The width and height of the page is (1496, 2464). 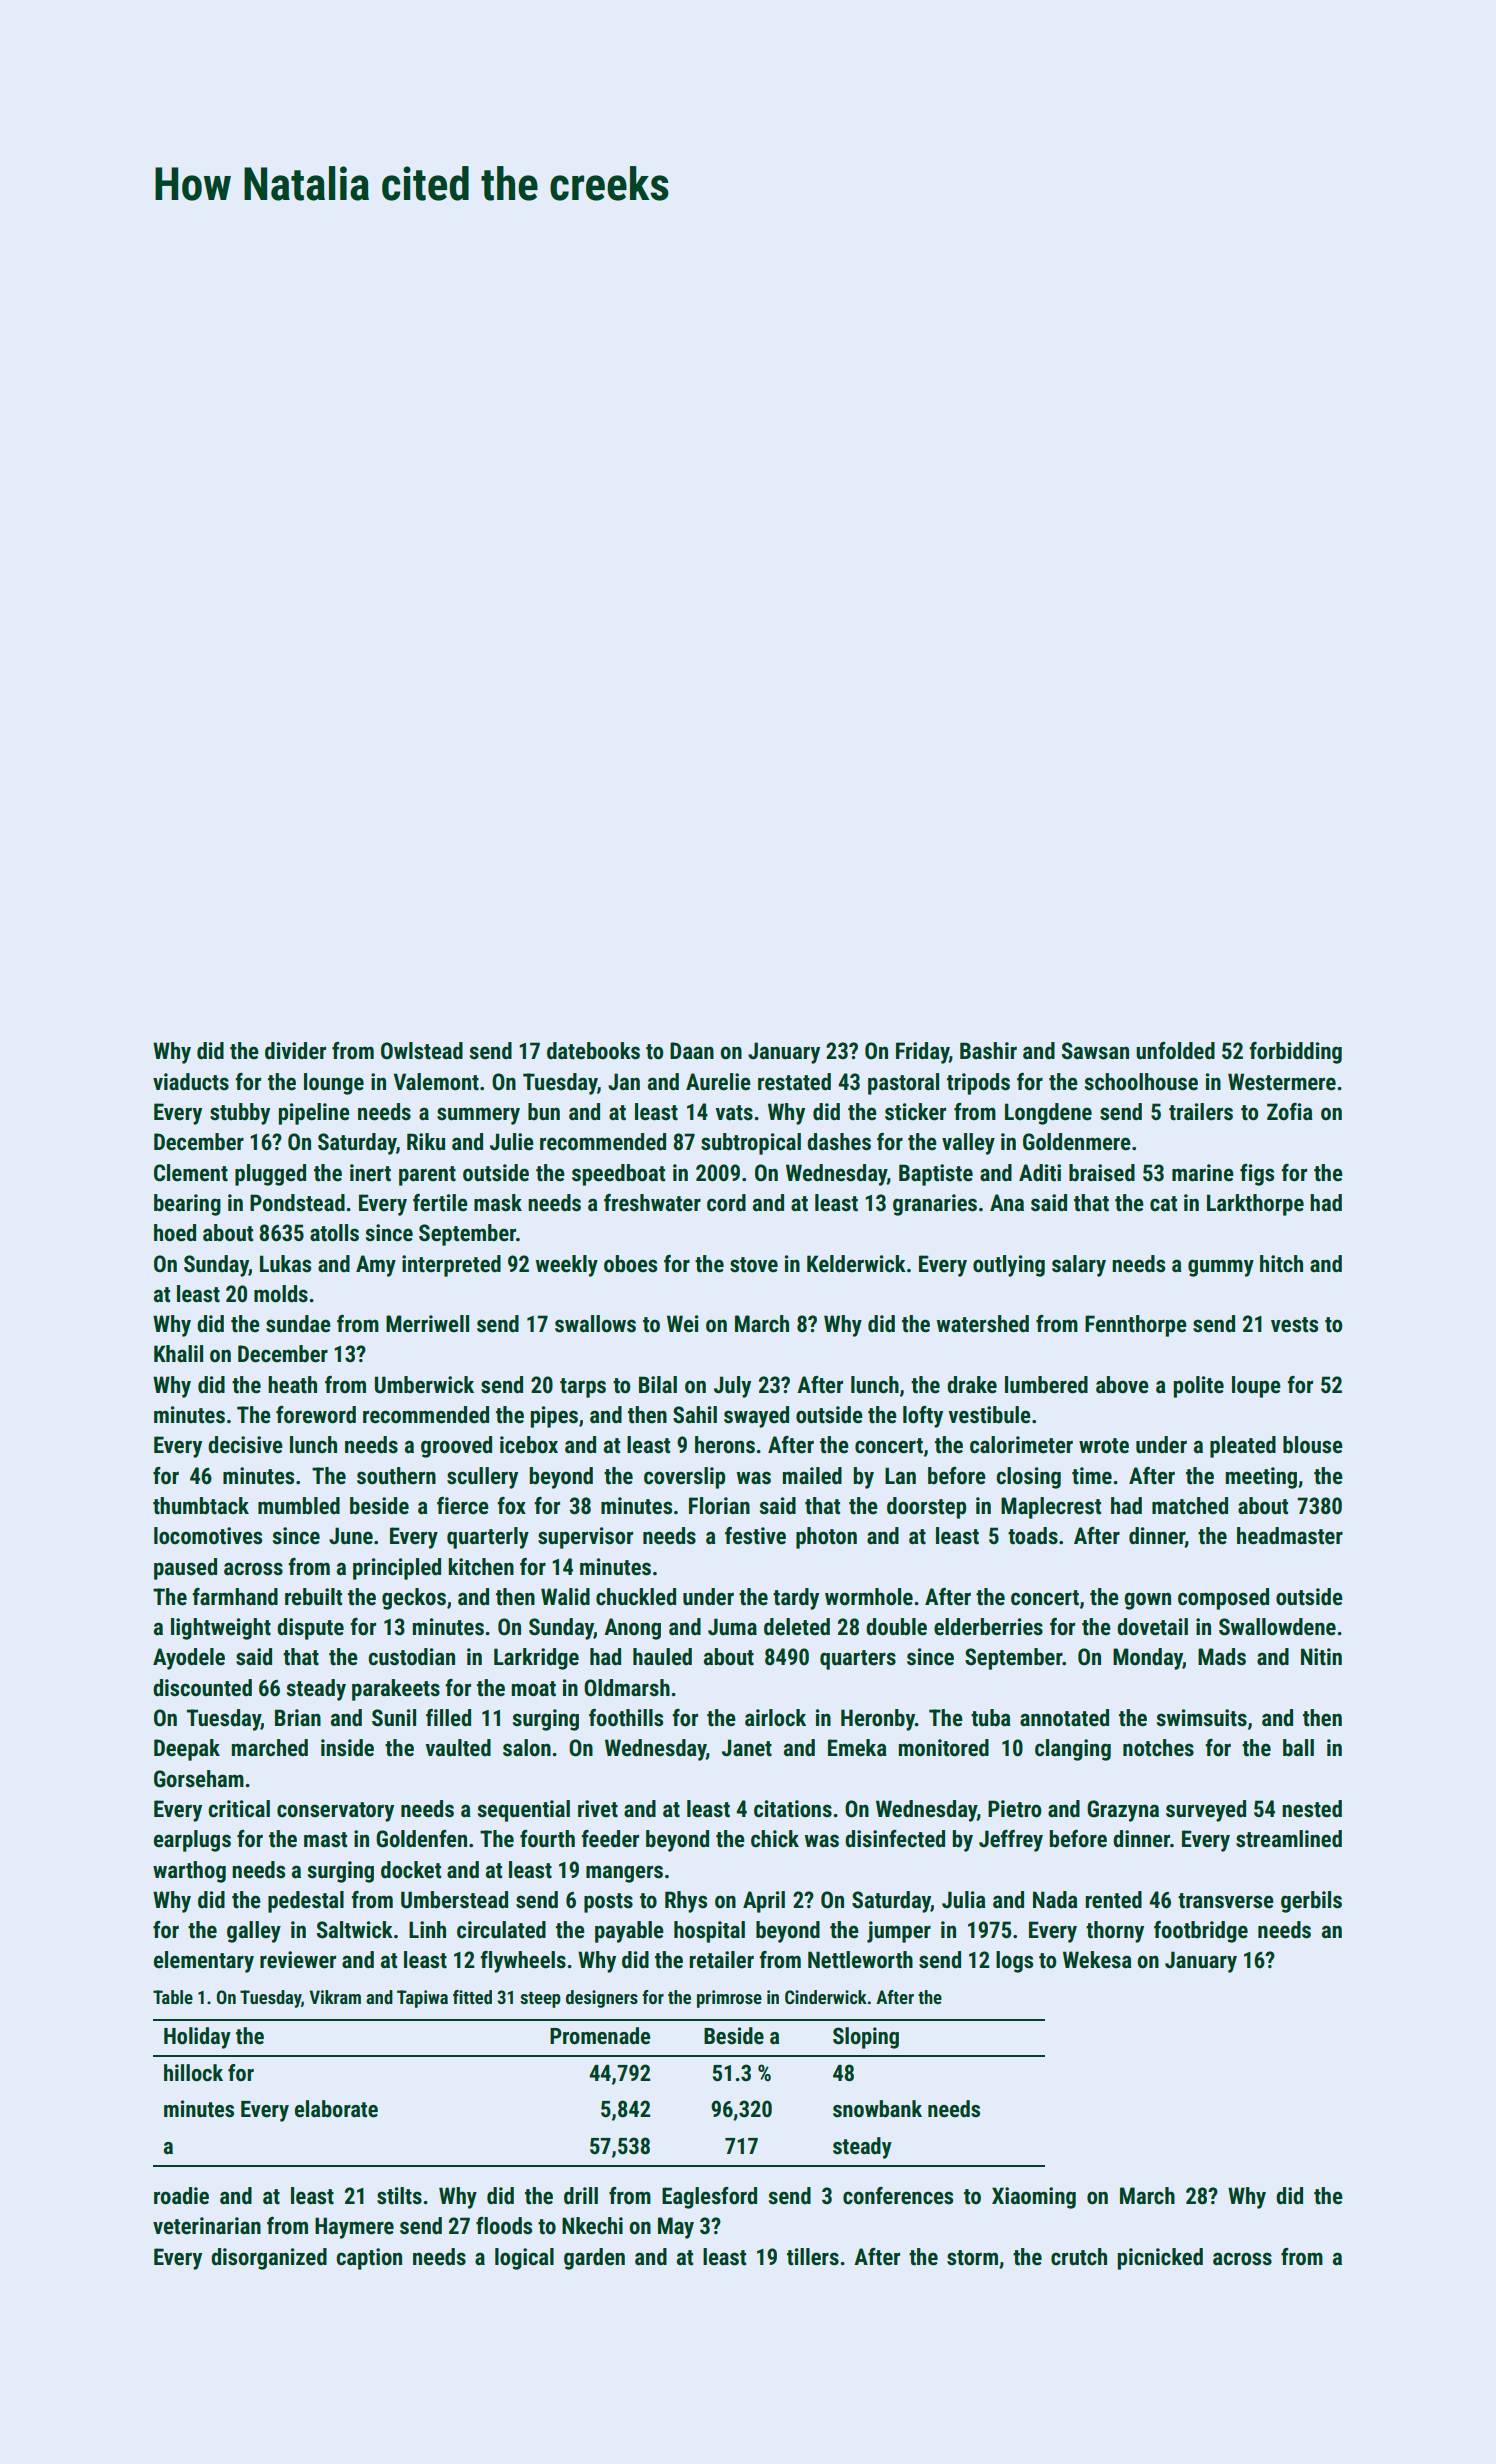 What do you see at coordinates (191, 1082) in the page?
I see `viaducts` at bounding box center [191, 1082].
